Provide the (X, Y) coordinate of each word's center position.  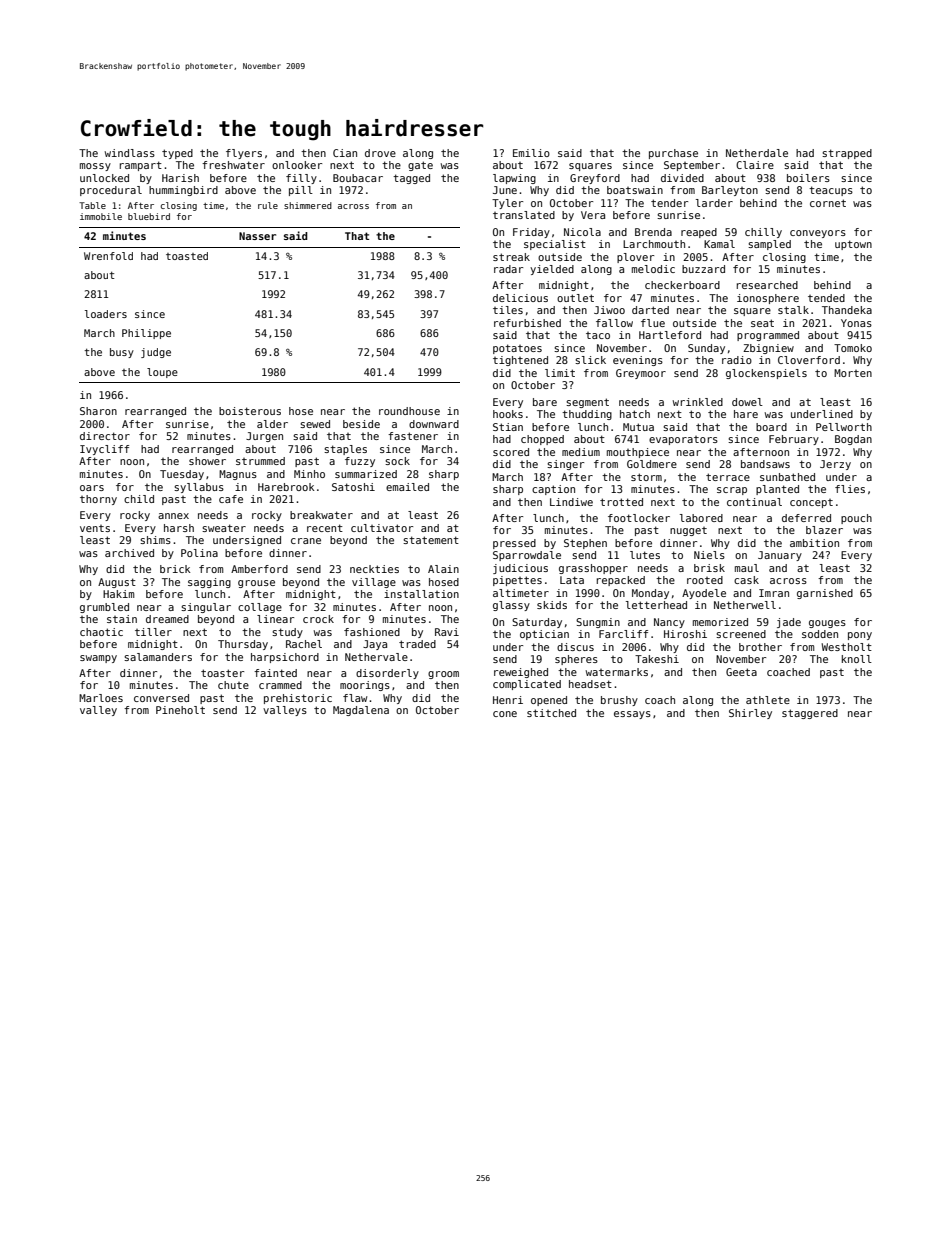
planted (777, 490)
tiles (508, 310)
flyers (244, 154)
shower (207, 461)
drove (380, 153)
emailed (407, 487)
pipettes (517, 581)
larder (714, 203)
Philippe (146, 334)
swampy (98, 659)
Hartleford (670, 335)
